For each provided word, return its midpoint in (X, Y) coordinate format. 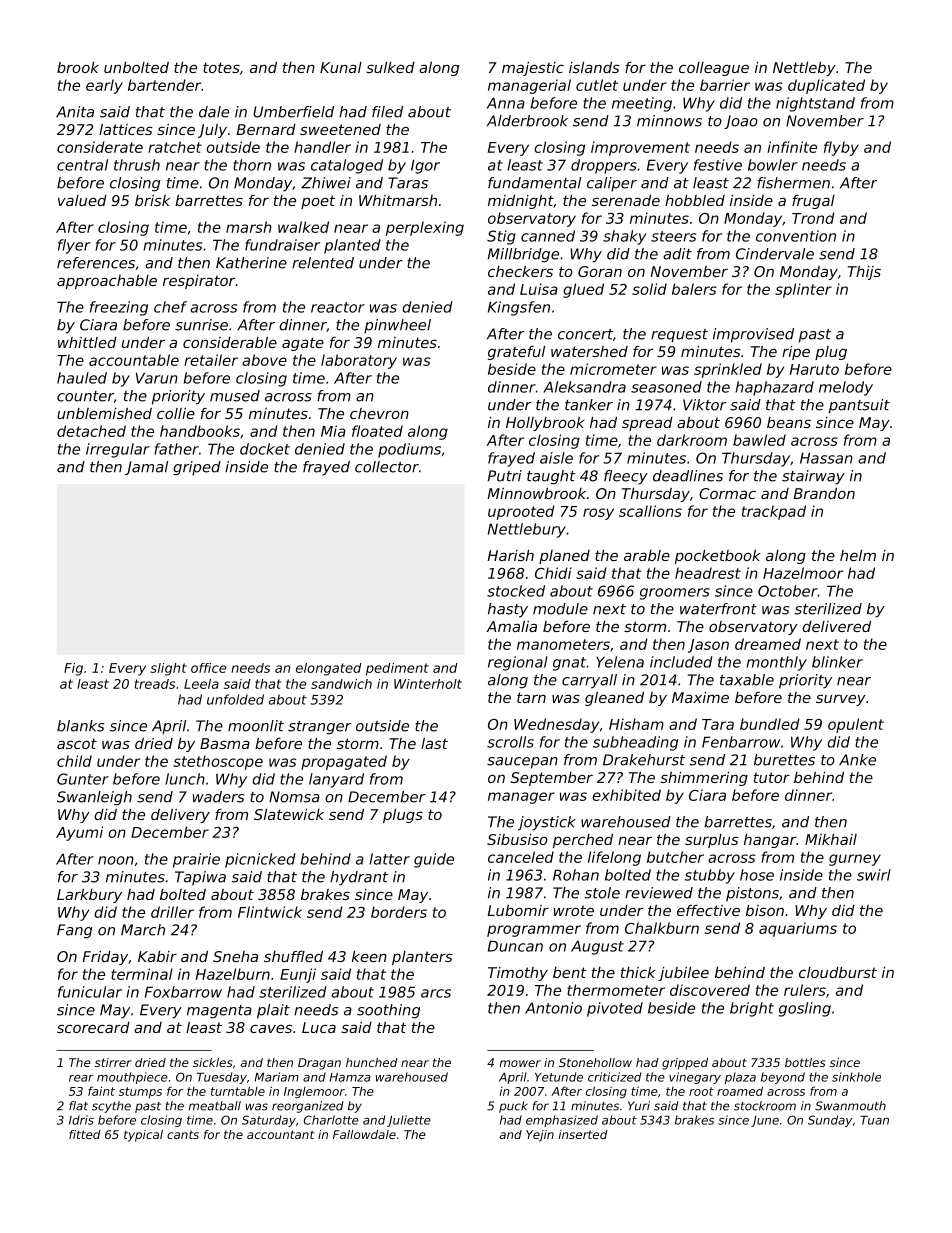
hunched (372, 1062)
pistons (752, 894)
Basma (225, 743)
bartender (164, 85)
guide (434, 860)
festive (718, 165)
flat (78, 1106)
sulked (390, 67)
